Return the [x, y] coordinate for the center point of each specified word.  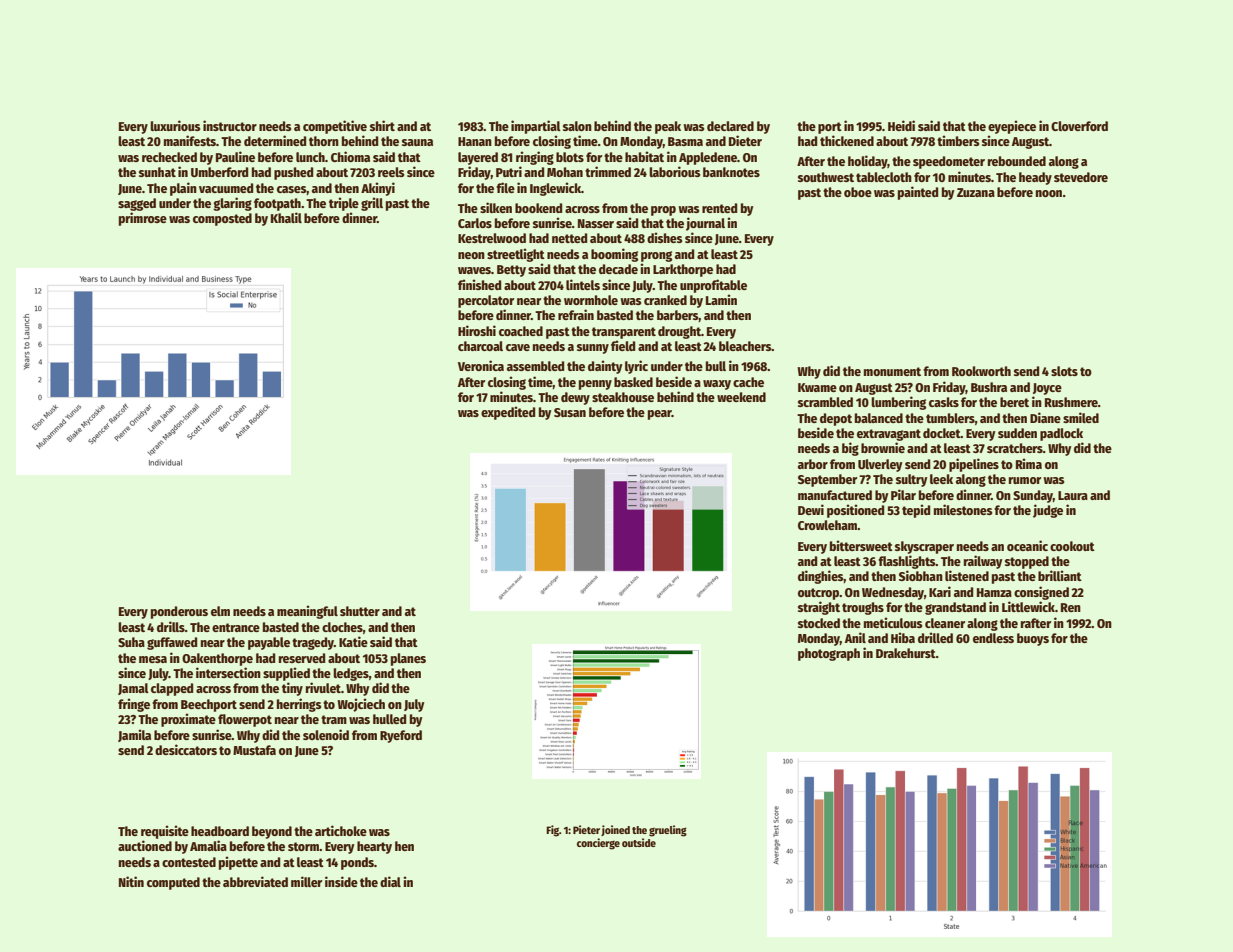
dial [390, 881]
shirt [382, 125]
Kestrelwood [492, 238]
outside [639, 842]
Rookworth [981, 371]
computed [173, 883]
